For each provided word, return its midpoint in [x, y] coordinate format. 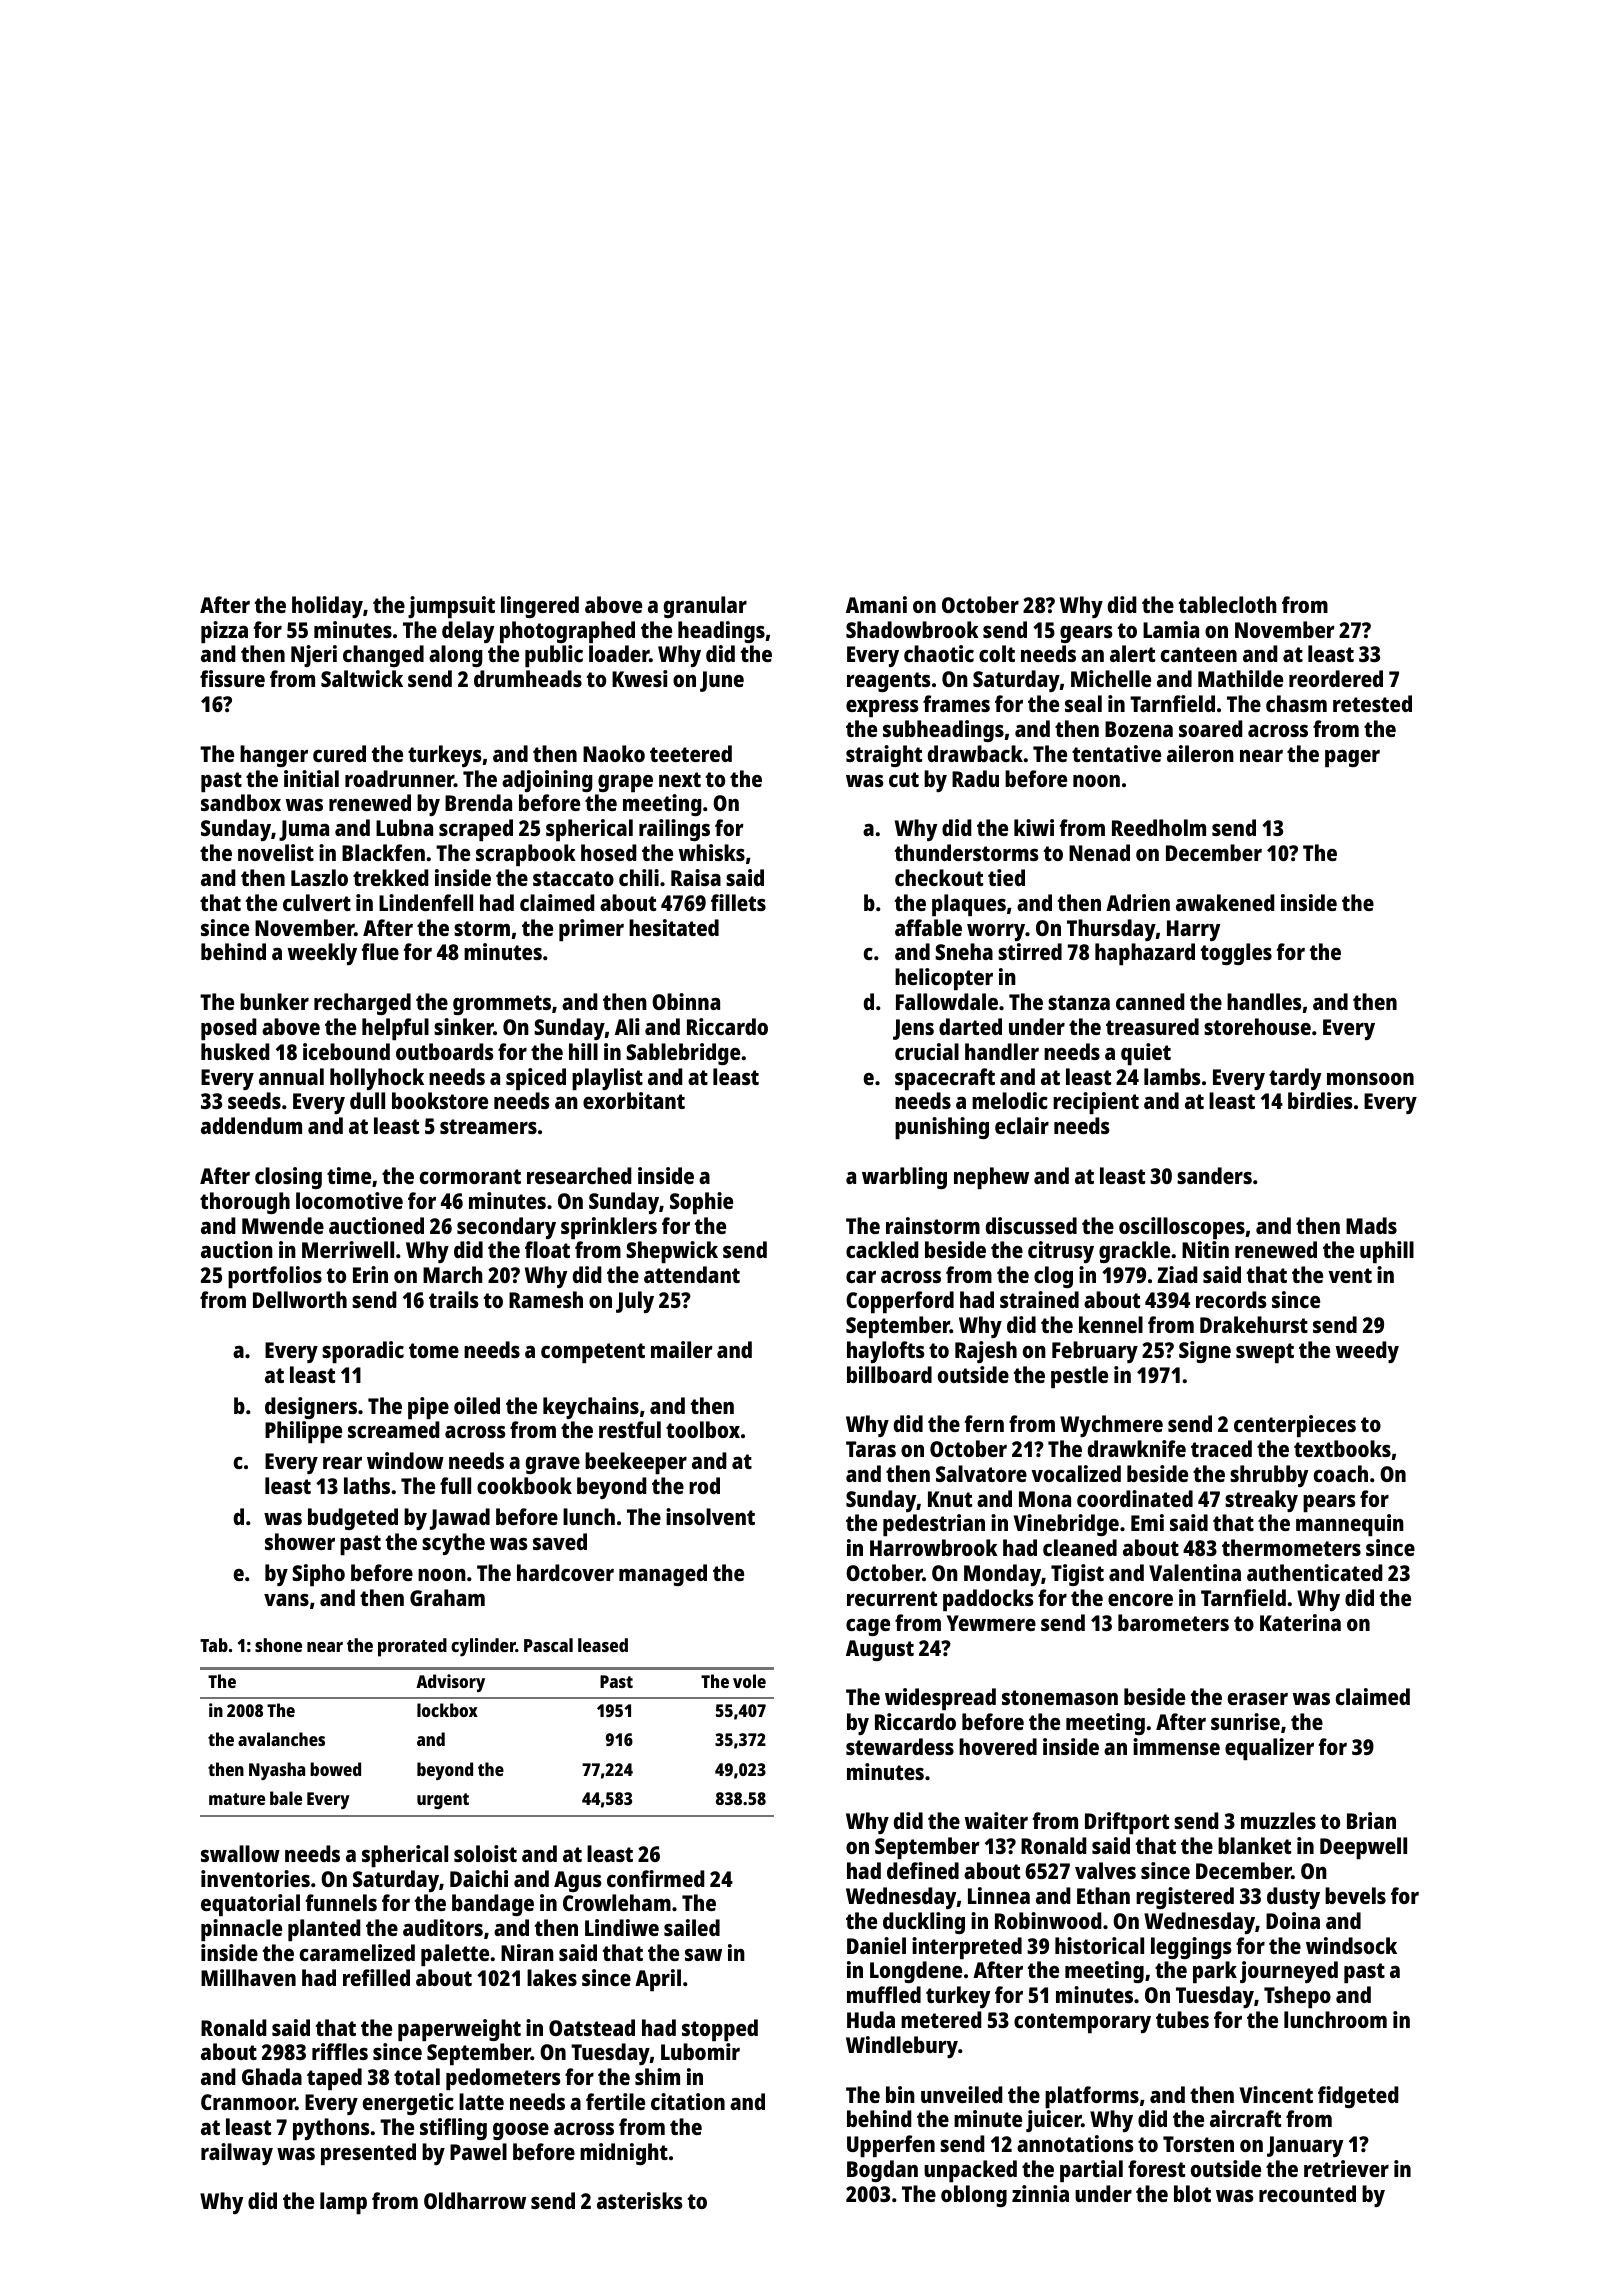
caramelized [357, 1952]
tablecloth [1228, 604]
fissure [232, 678]
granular [705, 607]
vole [749, 1681]
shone [278, 1645]
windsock [1351, 1945]
